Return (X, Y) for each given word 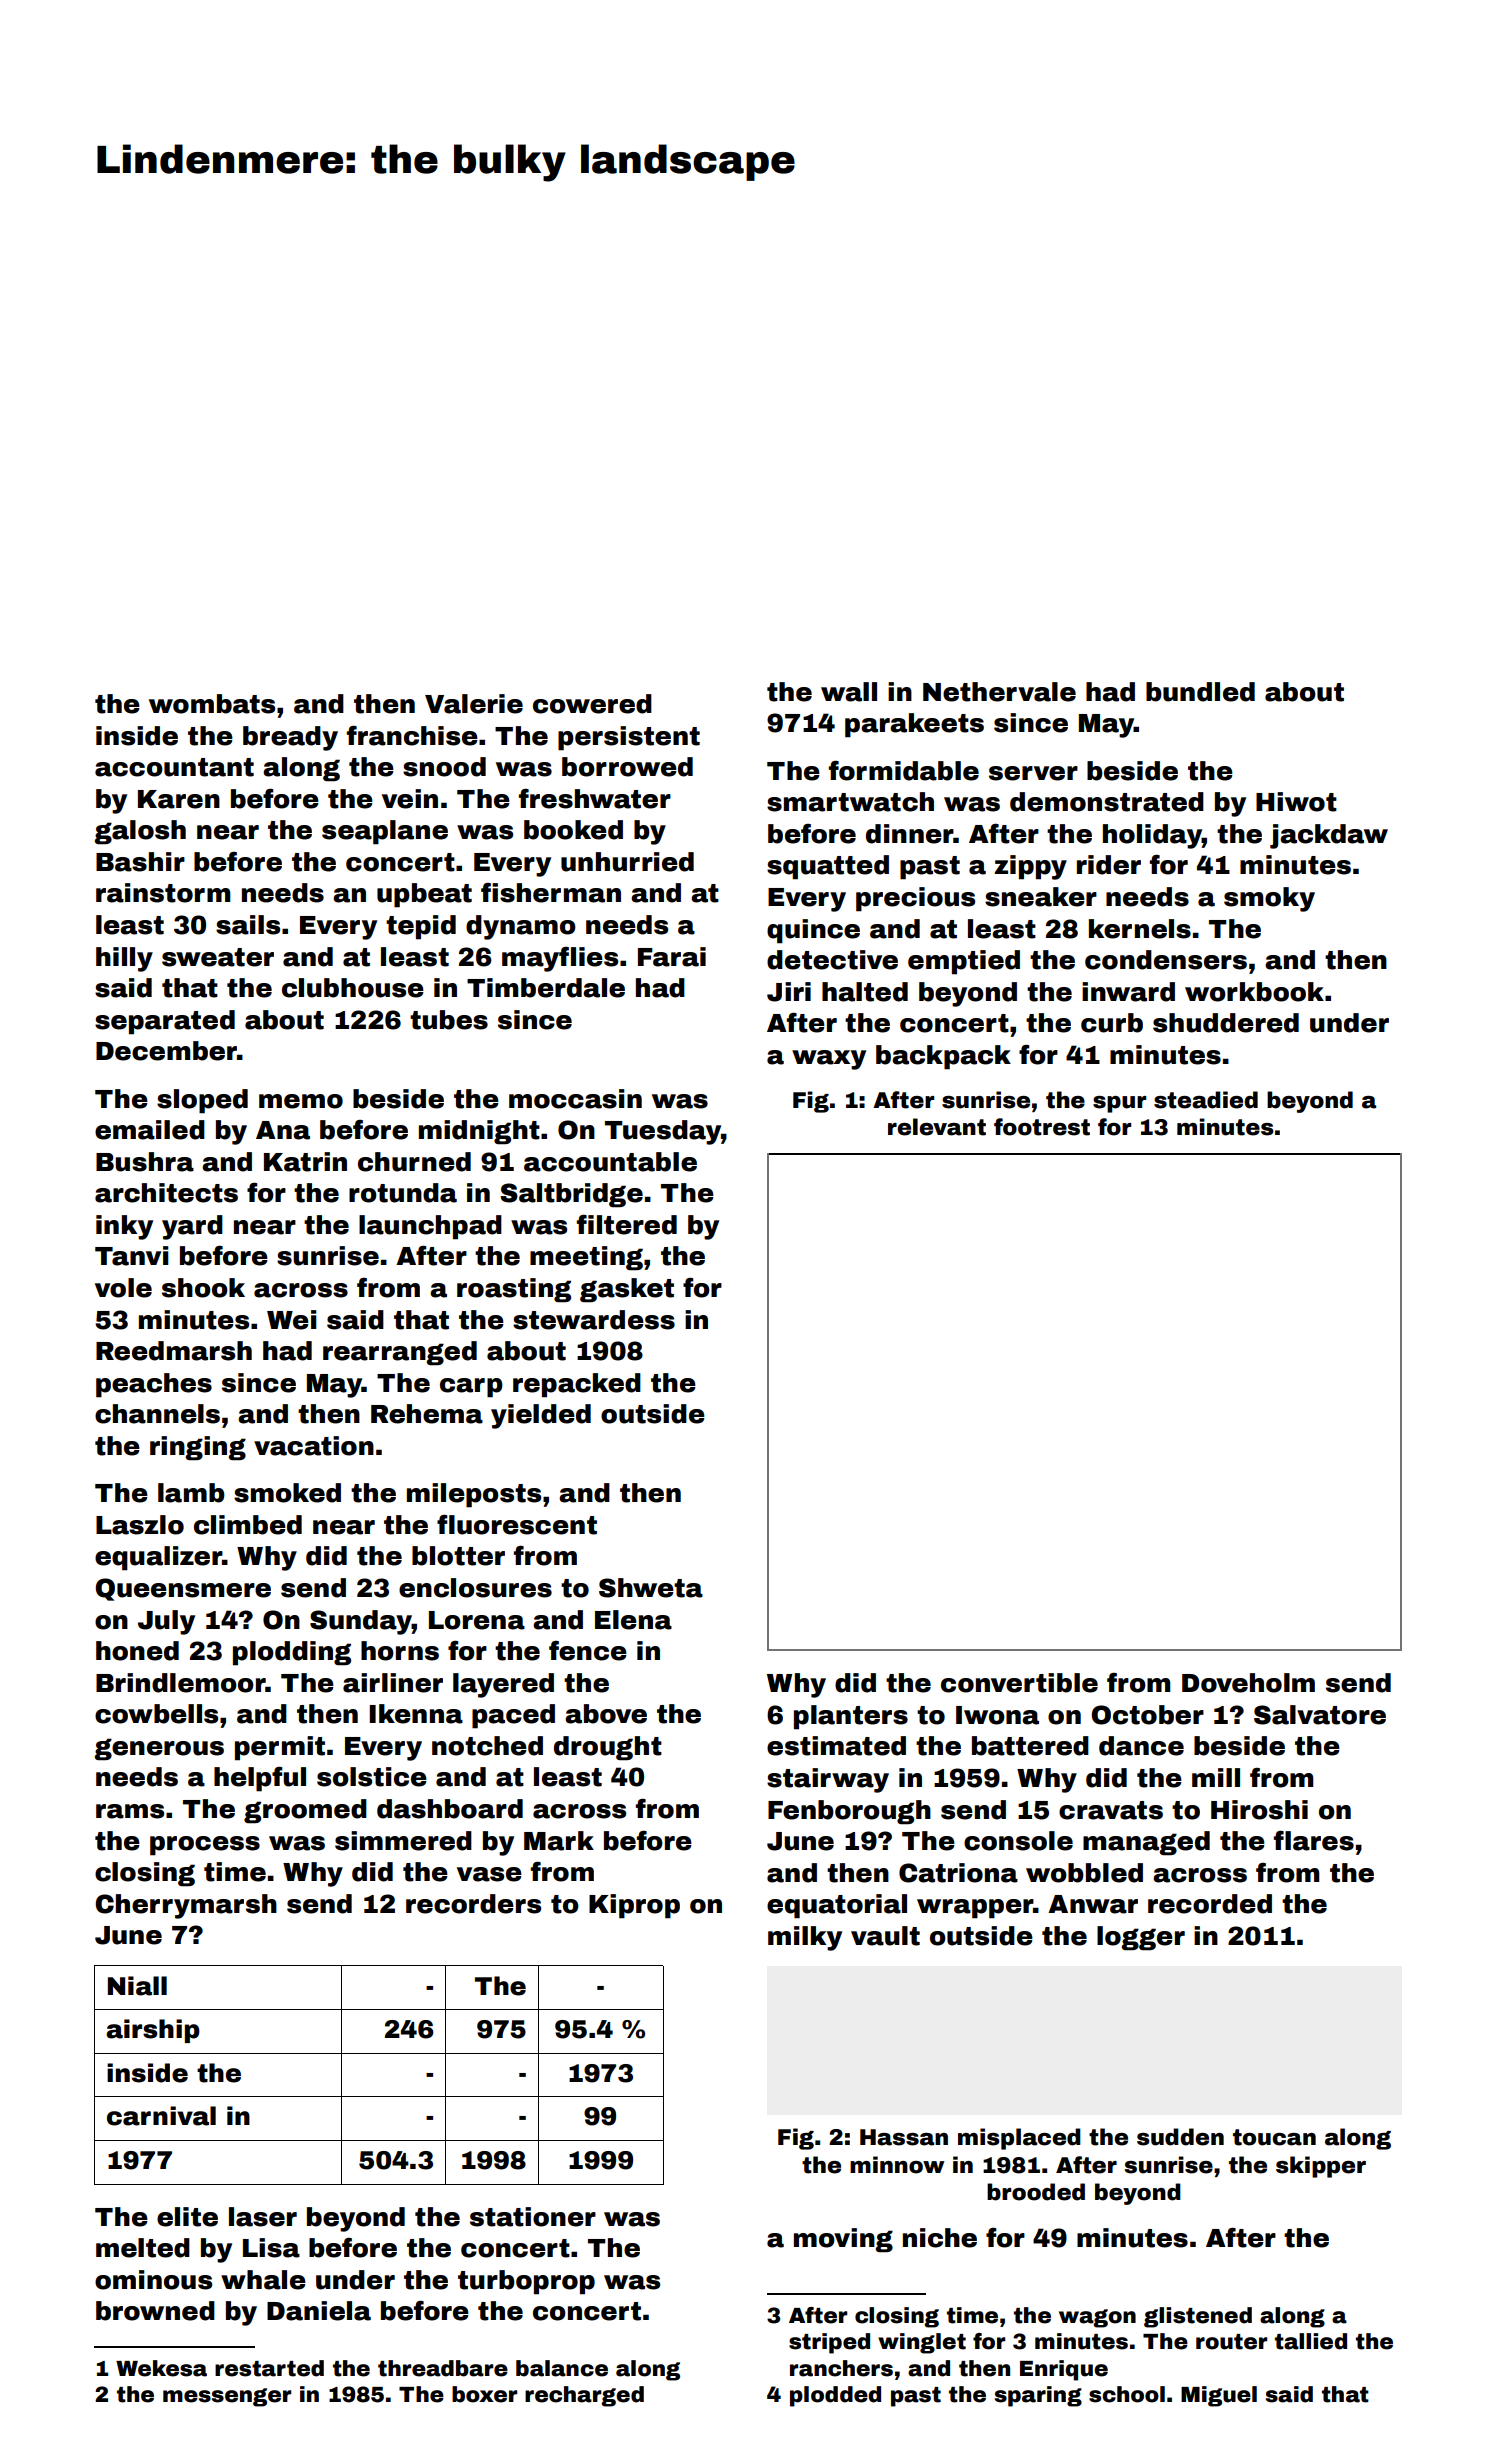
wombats (212, 704)
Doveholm (1248, 1683)
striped (829, 2343)
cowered (592, 704)
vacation (314, 1446)
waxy (829, 1060)
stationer (533, 2217)
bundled (1200, 692)
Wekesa (161, 2368)
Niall (137, 1986)
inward (1128, 992)
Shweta (651, 1588)
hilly (124, 959)
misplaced (1019, 2139)
